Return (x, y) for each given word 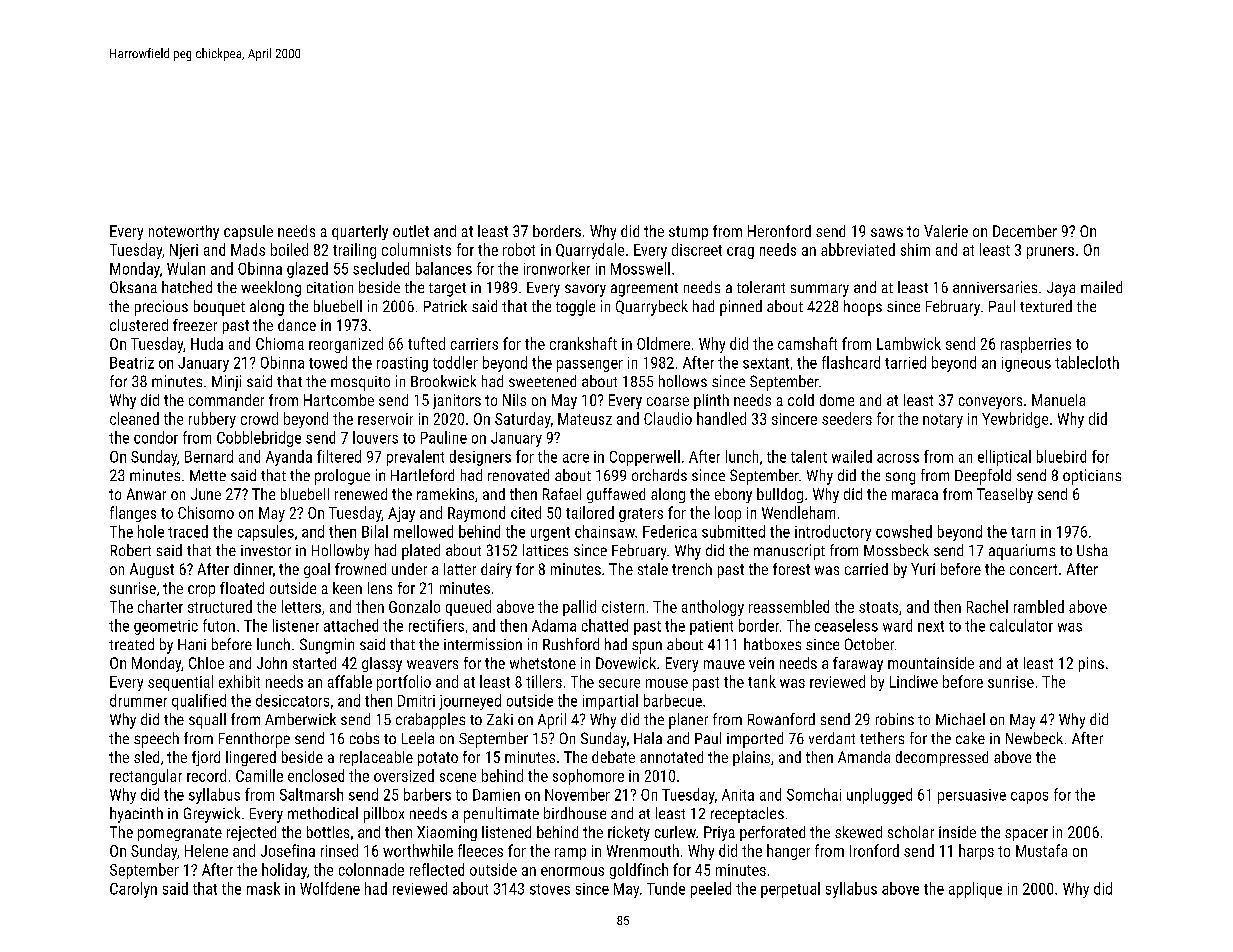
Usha (1092, 550)
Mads (248, 249)
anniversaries (995, 287)
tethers (882, 738)
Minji (226, 383)
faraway (858, 664)
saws (887, 232)
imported (755, 740)
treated (131, 644)
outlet (411, 231)
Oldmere (663, 343)
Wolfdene (330, 888)
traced (188, 531)
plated (421, 552)
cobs (364, 738)
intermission (483, 644)
